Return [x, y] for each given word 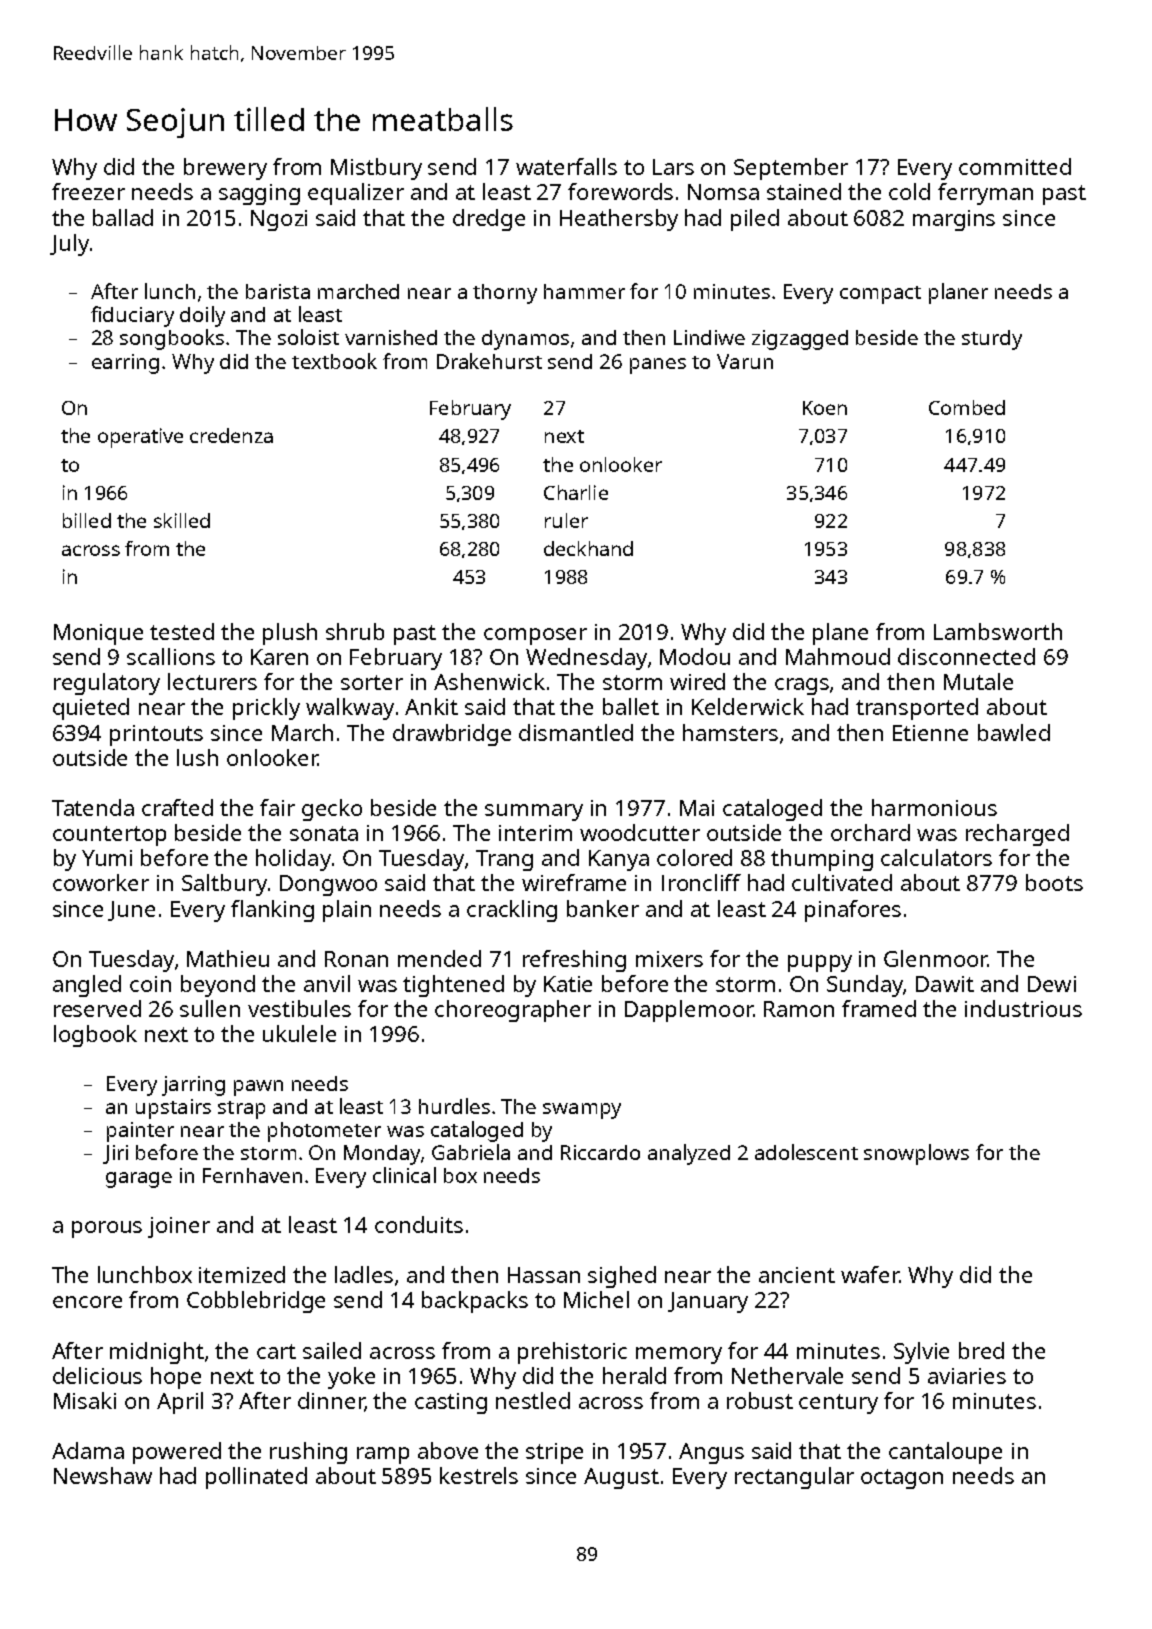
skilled [182, 520]
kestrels [479, 1475]
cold [909, 191]
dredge [489, 220]
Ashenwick [489, 681]
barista [278, 291]
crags [802, 686]
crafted [177, 807]
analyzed [689, 1154]
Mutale [978, 681]
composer [535, 636]
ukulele [299, 1033]
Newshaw [103, 1475]
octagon [902, 1479]
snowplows [916, 1154]
